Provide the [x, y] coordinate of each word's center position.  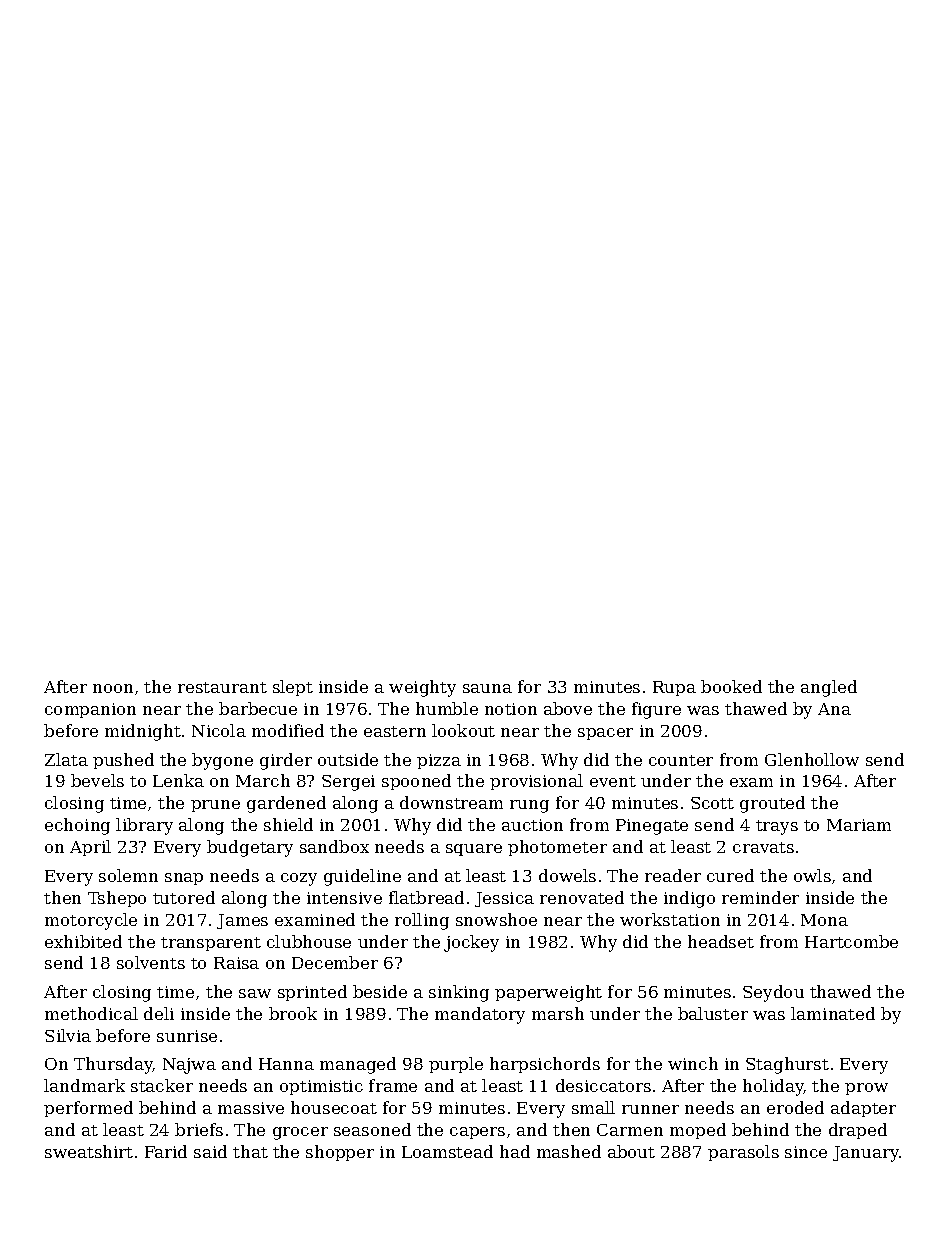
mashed [569, 1151]
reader [673, 875]
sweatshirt [89, 1151]
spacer [605, 734]
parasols [743, 1153]
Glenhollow [812, 759]
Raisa [236, 963]
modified [288, 730]
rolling [422, 921]
